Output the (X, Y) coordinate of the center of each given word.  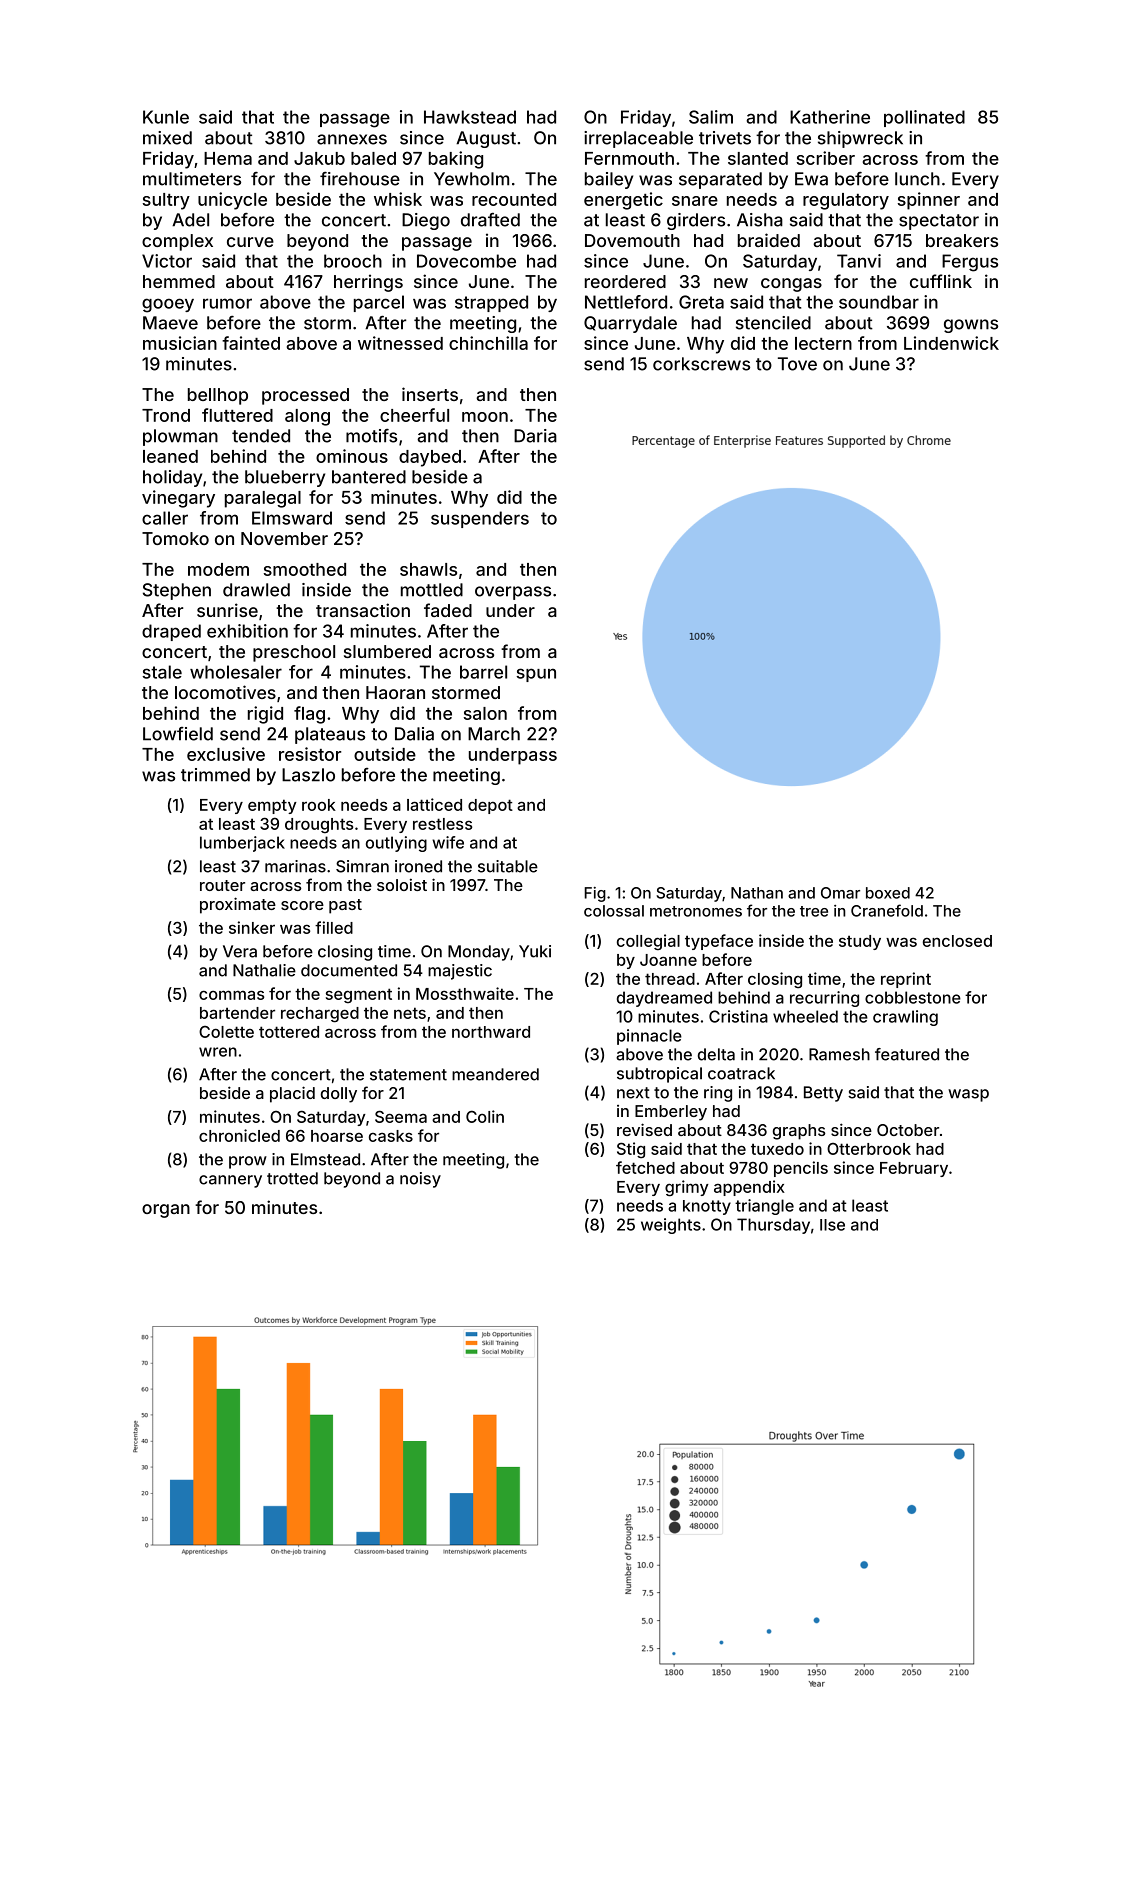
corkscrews (701, 364)
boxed (888, 893)
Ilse (832, 1225)
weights (671, 1226)
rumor (227, 303)
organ (166, 1211)
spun (536, 675)
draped (171, 632)
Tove (797, 364)
